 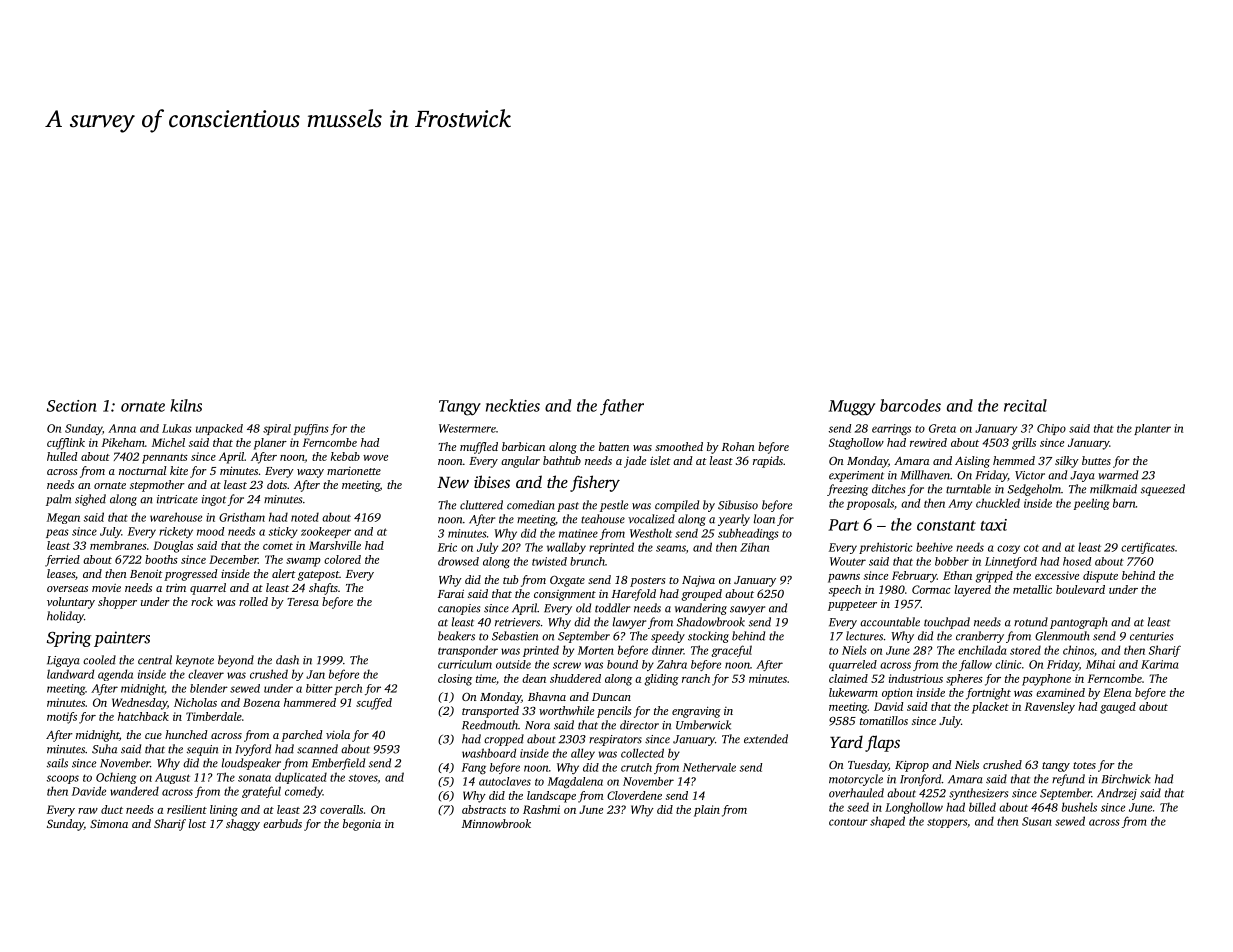 I want to click on recital, so click(x=1025, y=405).
